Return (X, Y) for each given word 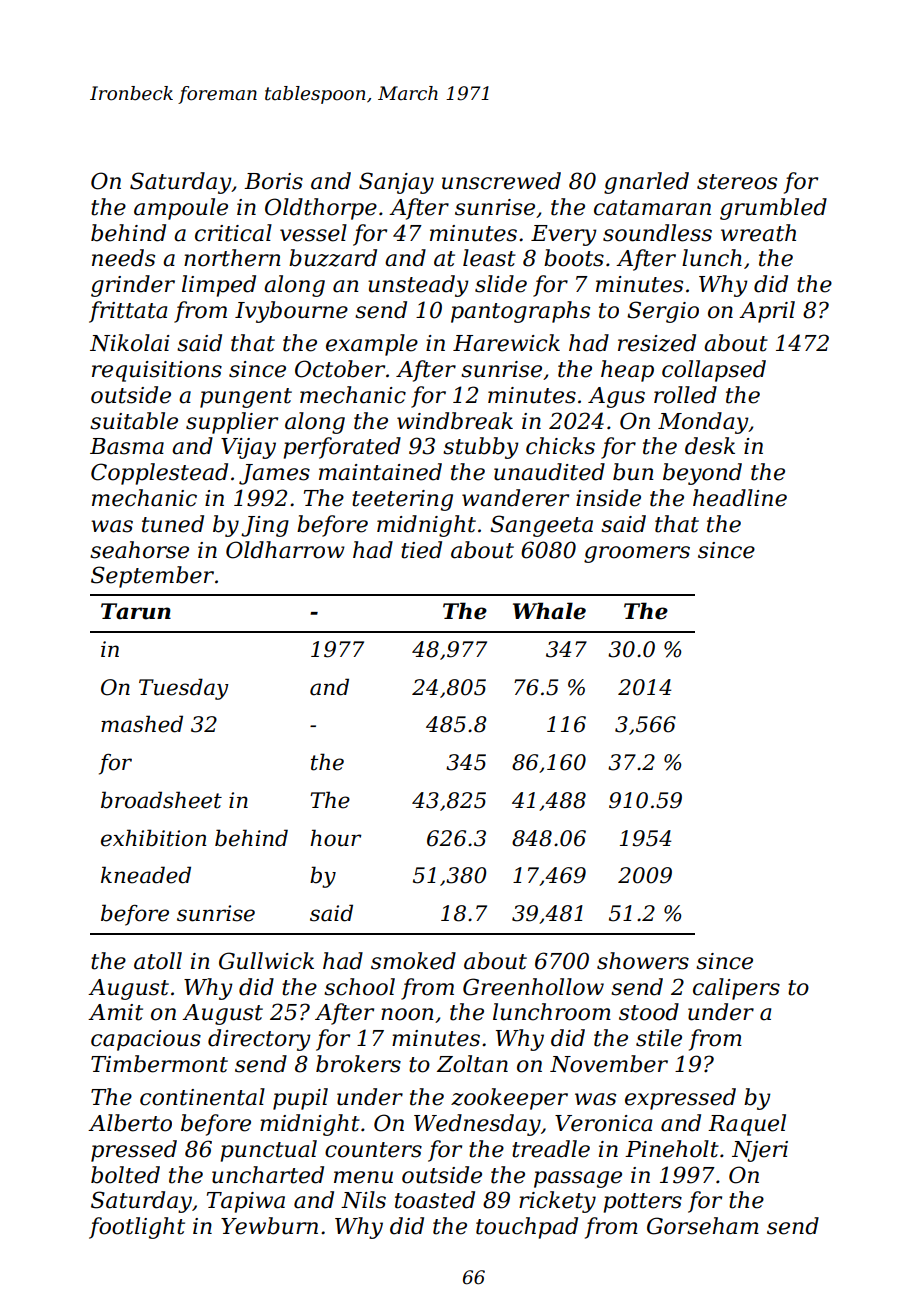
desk (710, 446)
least (489, 258)
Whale (549, 611)
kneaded (146, 875)
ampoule (181, 209)
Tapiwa (246, 1202)
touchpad (527, 1228)
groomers (637, 554)
